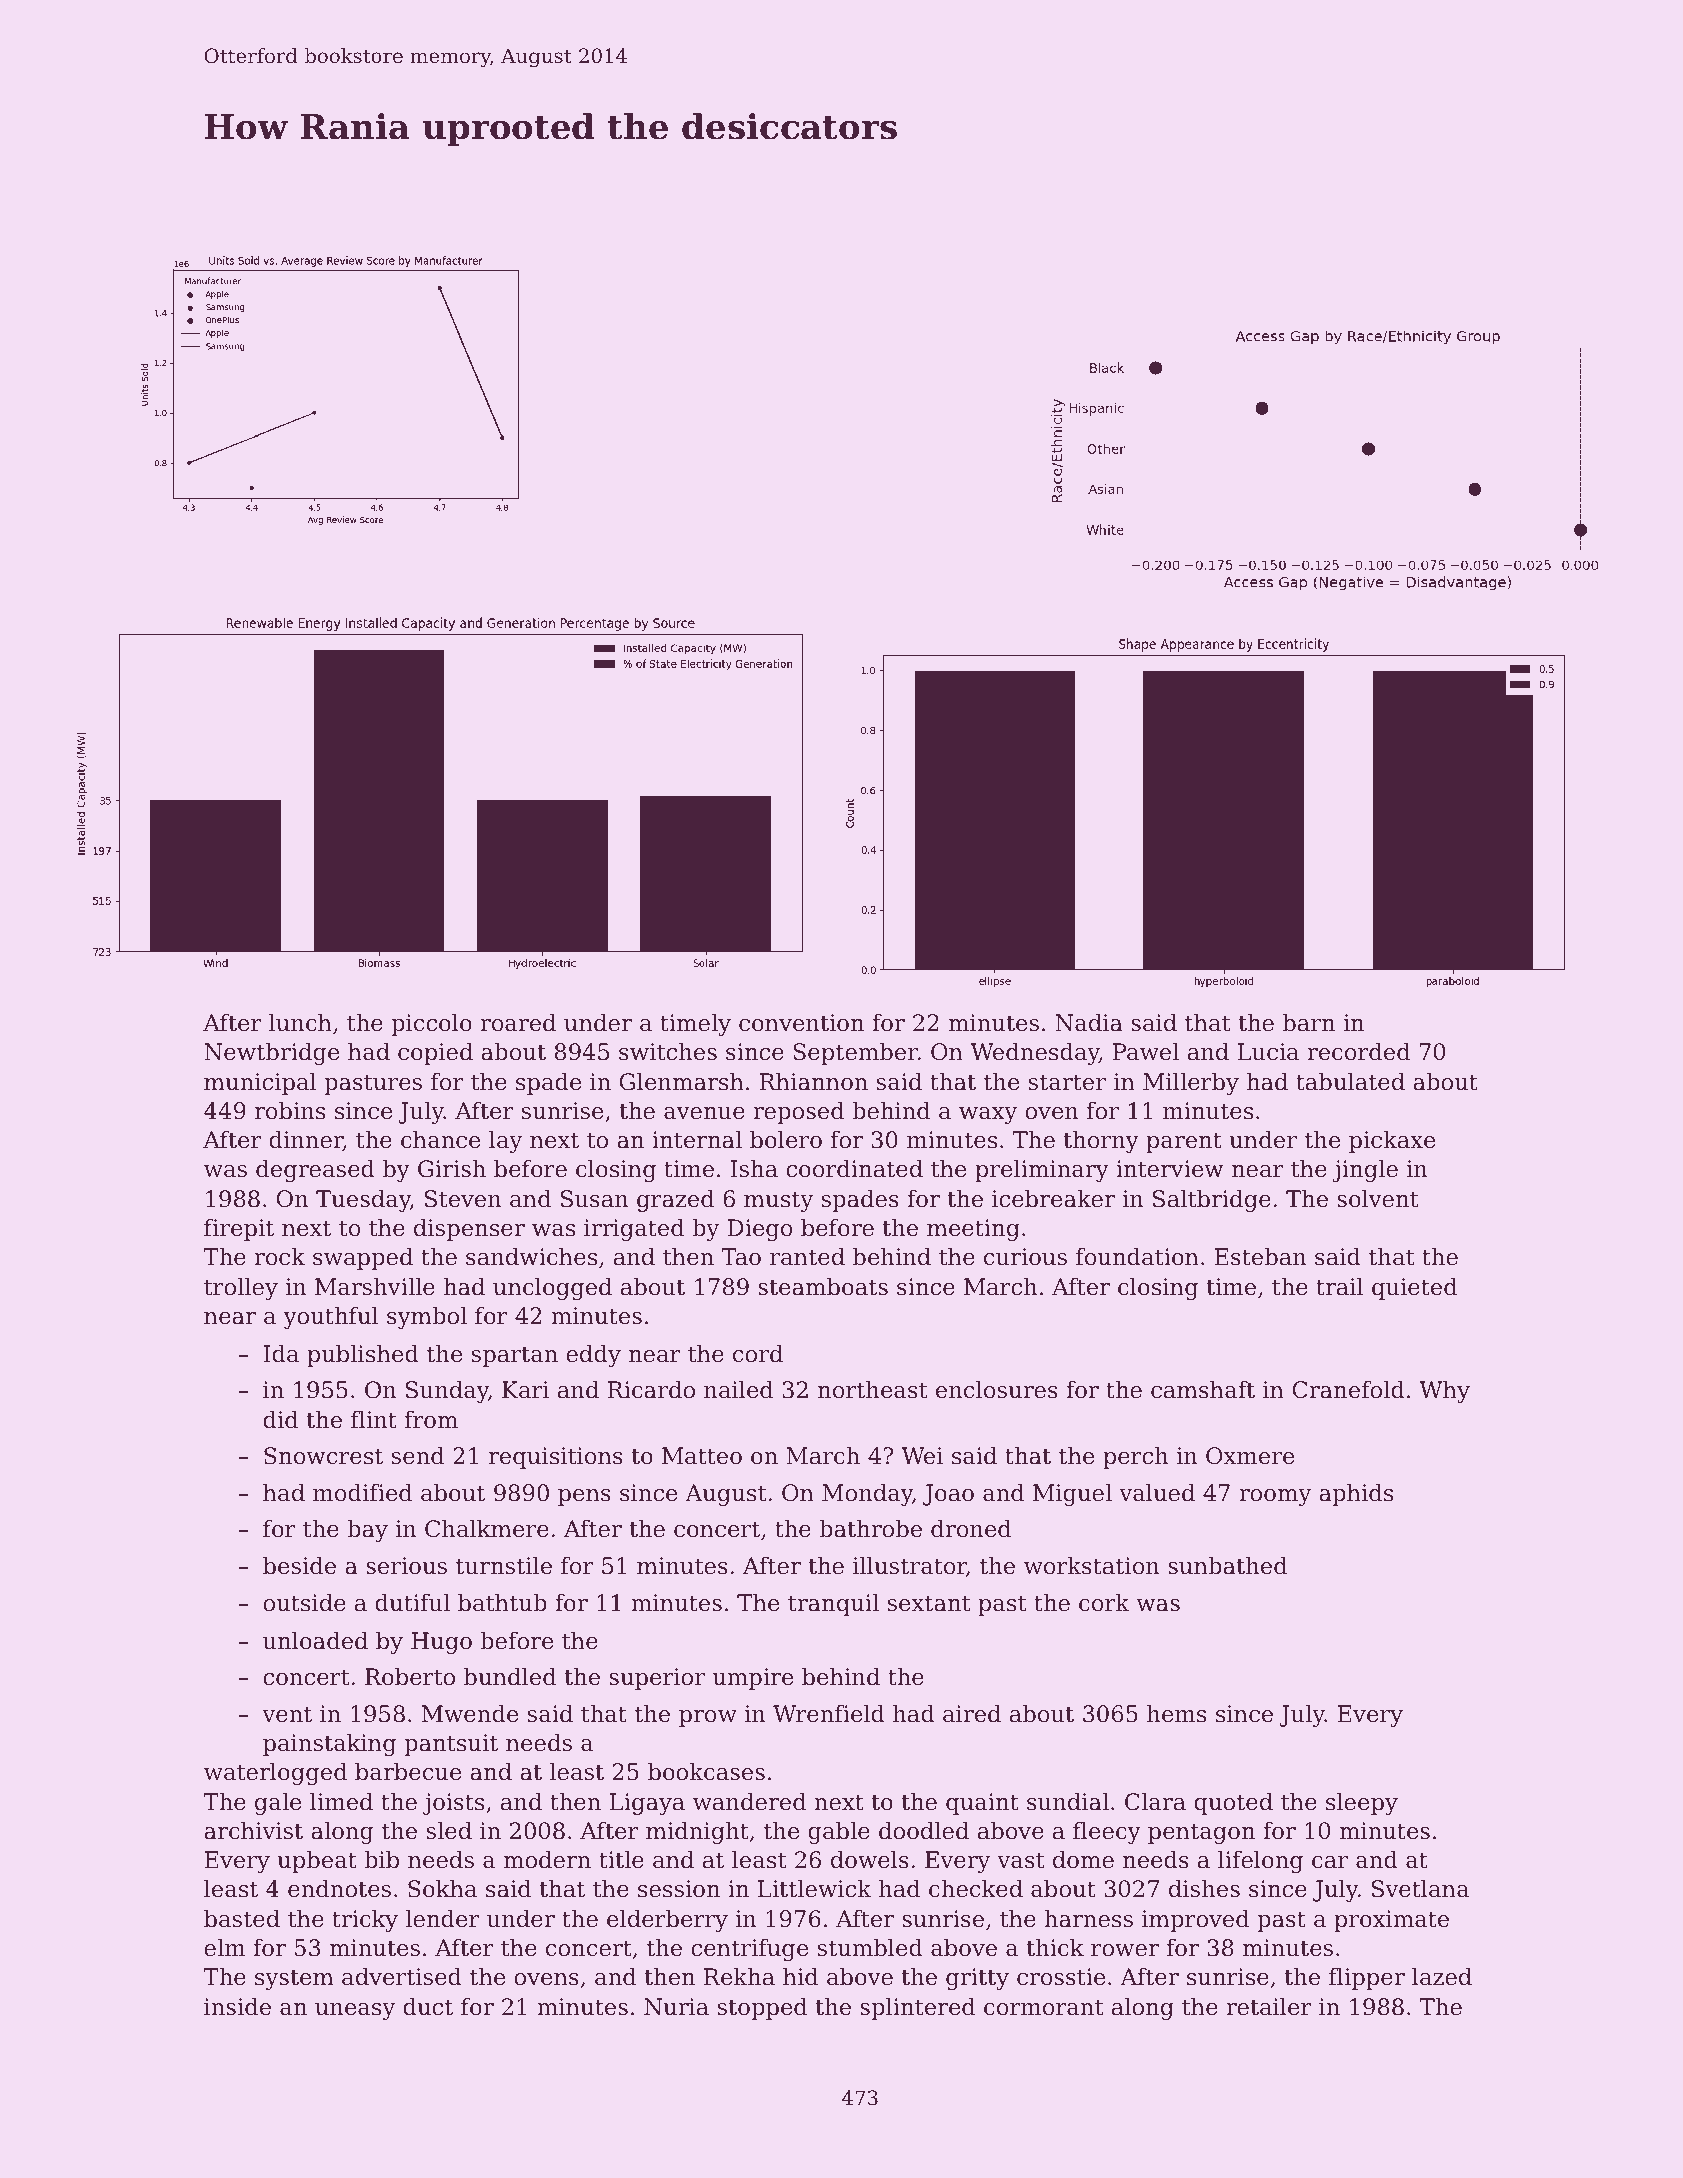 Image resolution: width=1683 pixels, height=2178 pixels. What do you see at coordinates (948, 1495) in the document?
I see `Joao` at bounding box center [948, 1495].
